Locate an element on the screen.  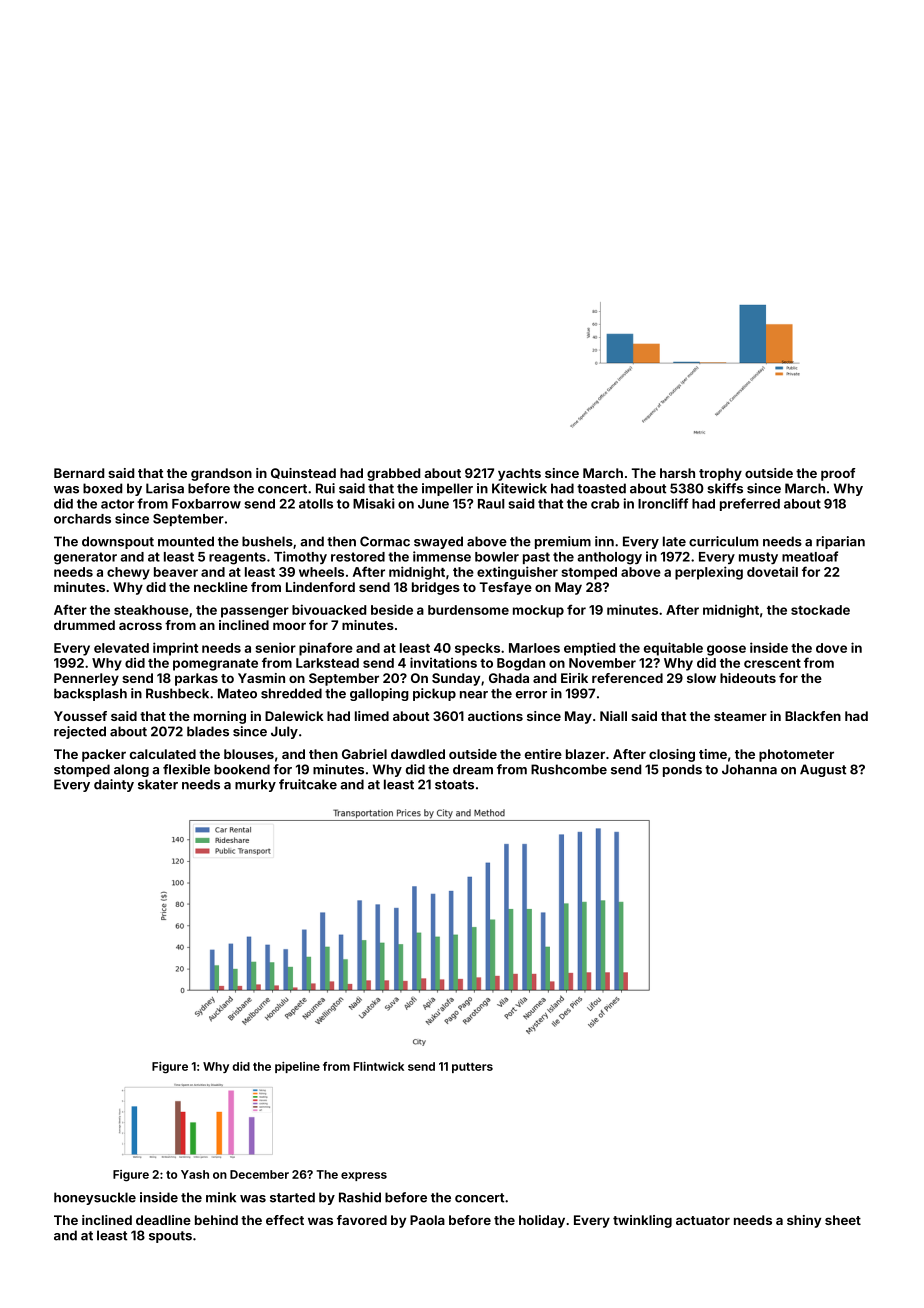
drummed is located at coordinates (84, 625).
